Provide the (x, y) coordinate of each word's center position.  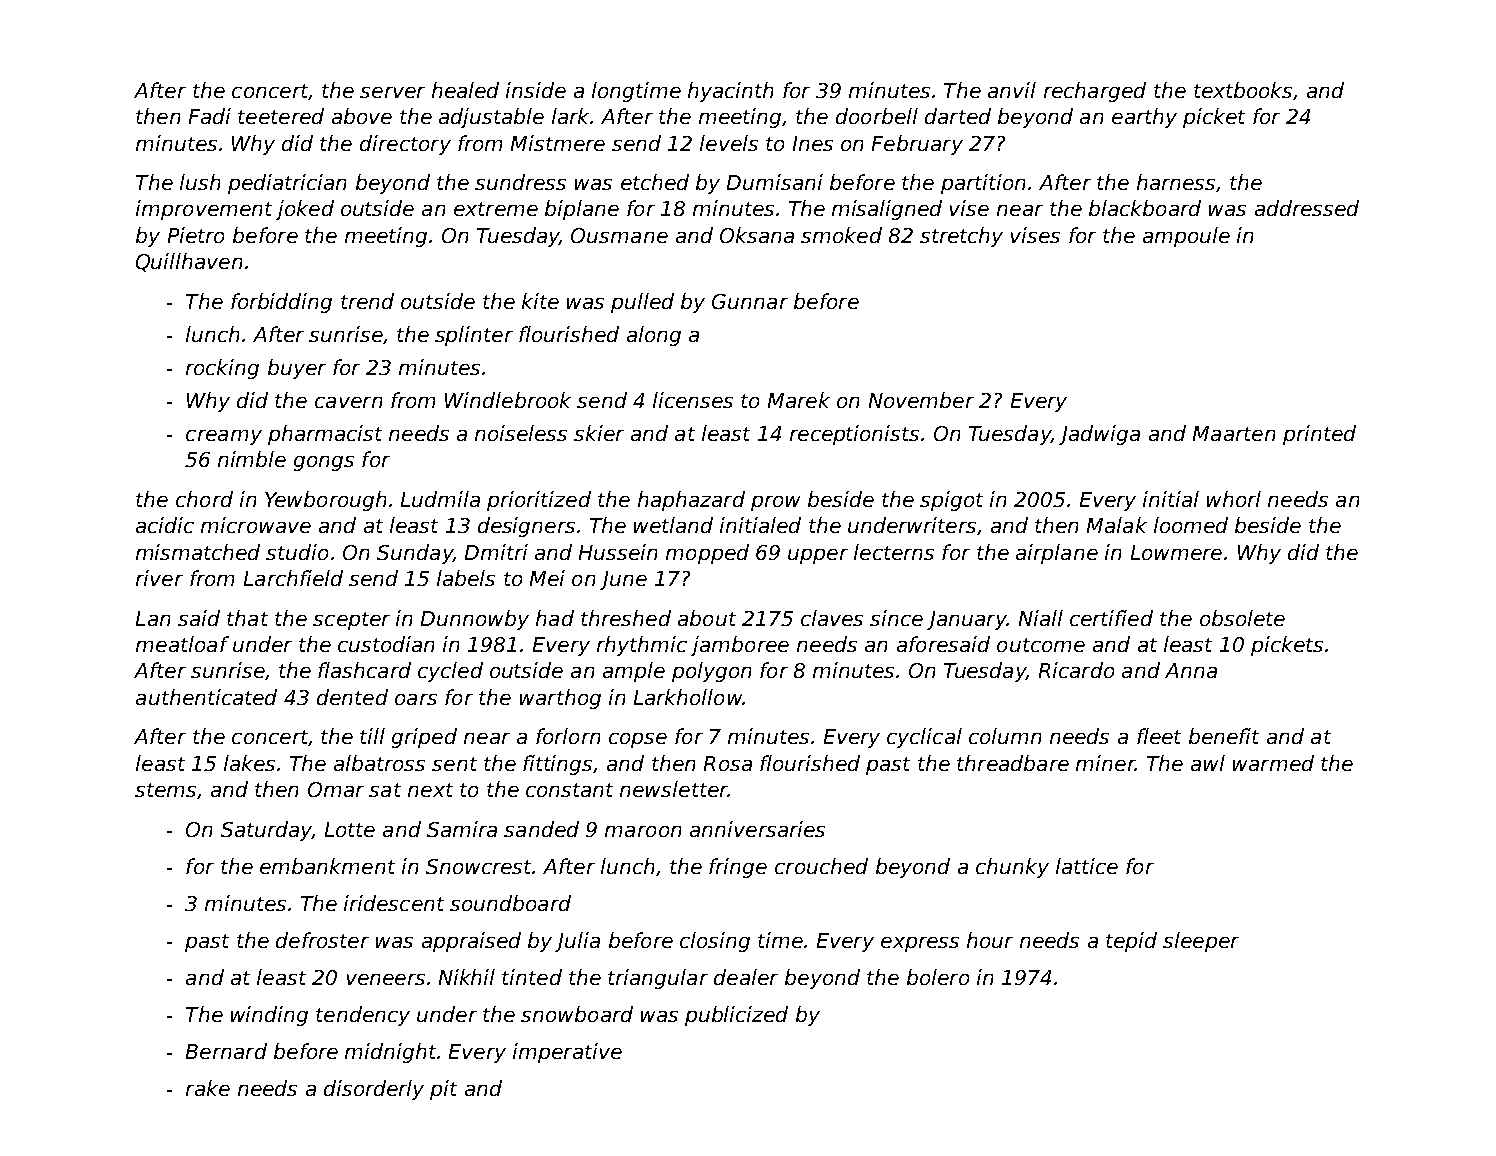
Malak (1117, 525)
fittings (557, 765)
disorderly (374, 1090)
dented (352, 697)
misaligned (887, 210)
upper (818, 556)
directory (405, 145)
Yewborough (325, 501)
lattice (1087, 866)
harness (1176, 182)
